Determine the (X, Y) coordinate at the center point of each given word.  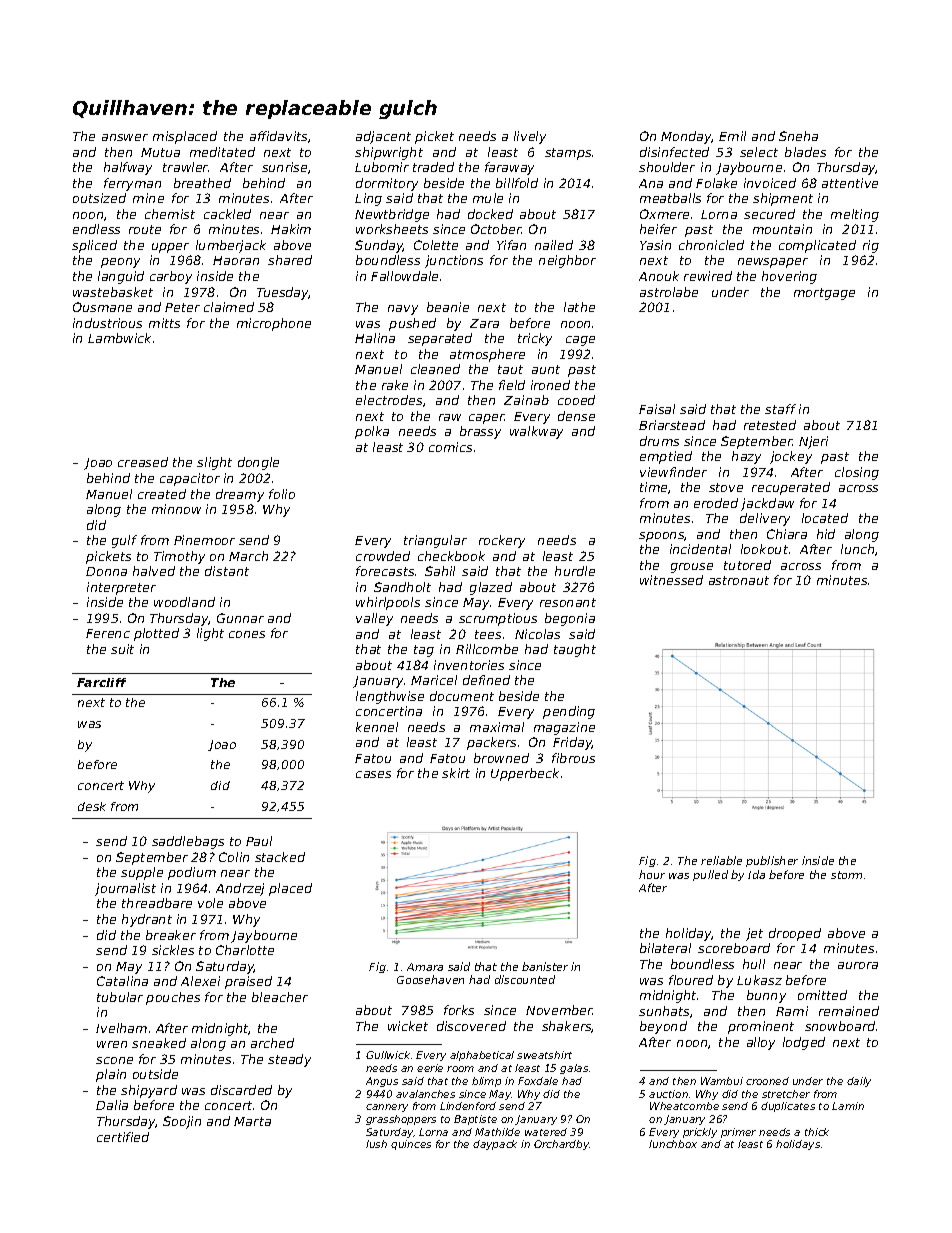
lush (376, 1144)
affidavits (278, 136)
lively (530, 137)
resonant (568, 602)
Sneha (798, 136)
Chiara (787, 534)
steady (289, 1060)
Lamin (848, 1106)
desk (92, 806)
